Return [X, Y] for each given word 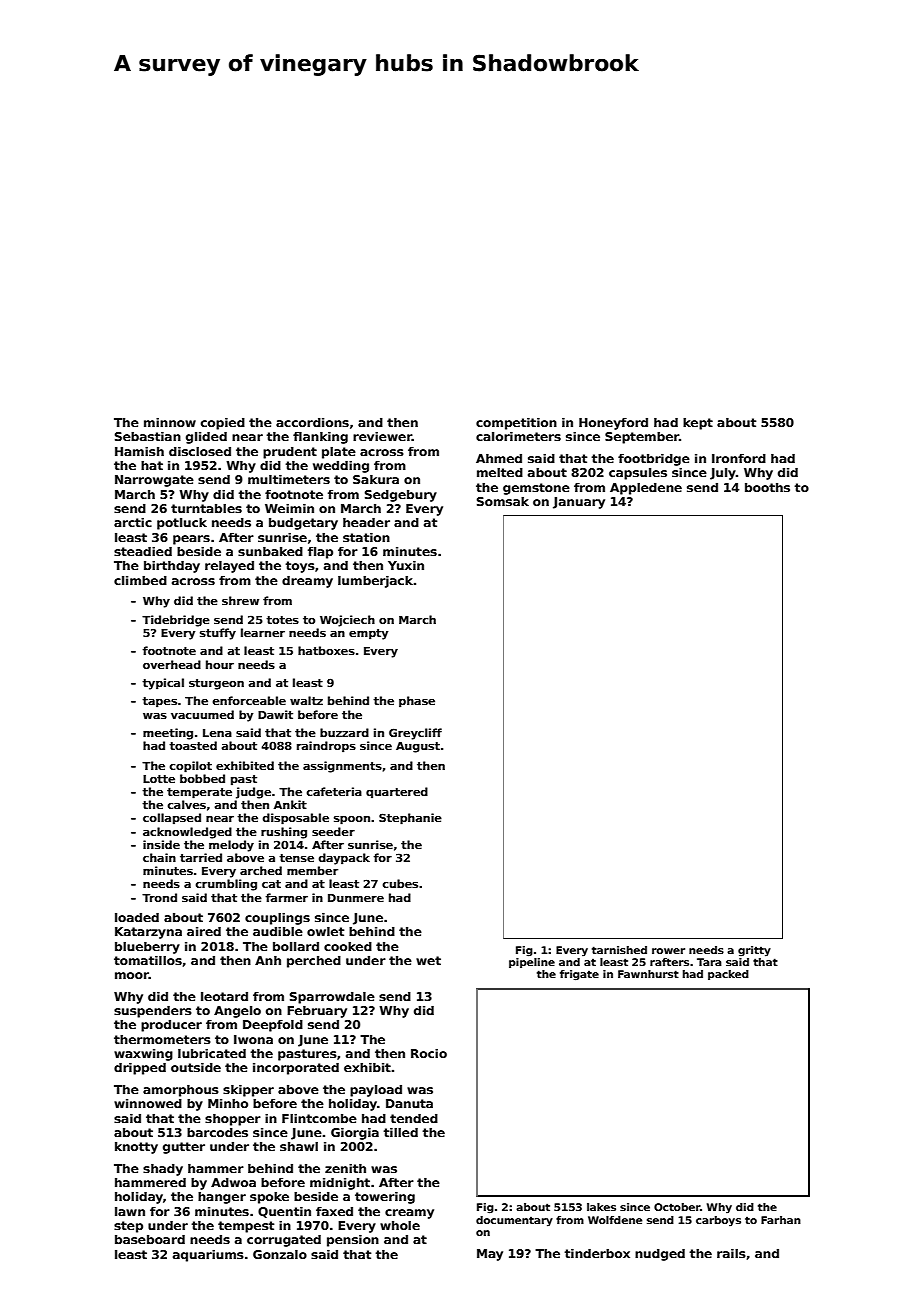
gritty [754, 951]
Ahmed [499, 458]
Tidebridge [176, 621]
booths [767, 487]
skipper [248, 1091]
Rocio [429, 1053]
